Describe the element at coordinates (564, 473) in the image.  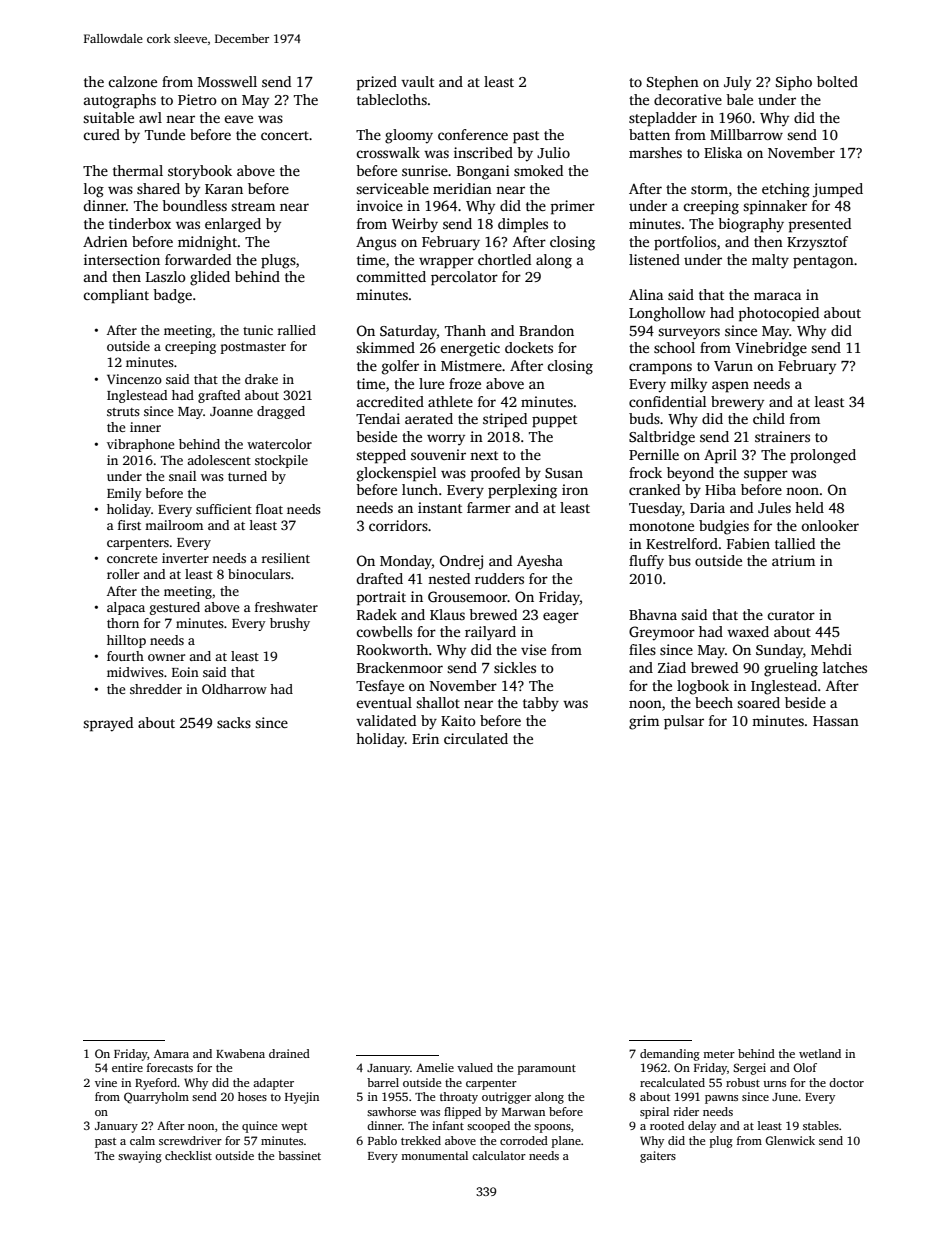
I see `Susan` at that location.
